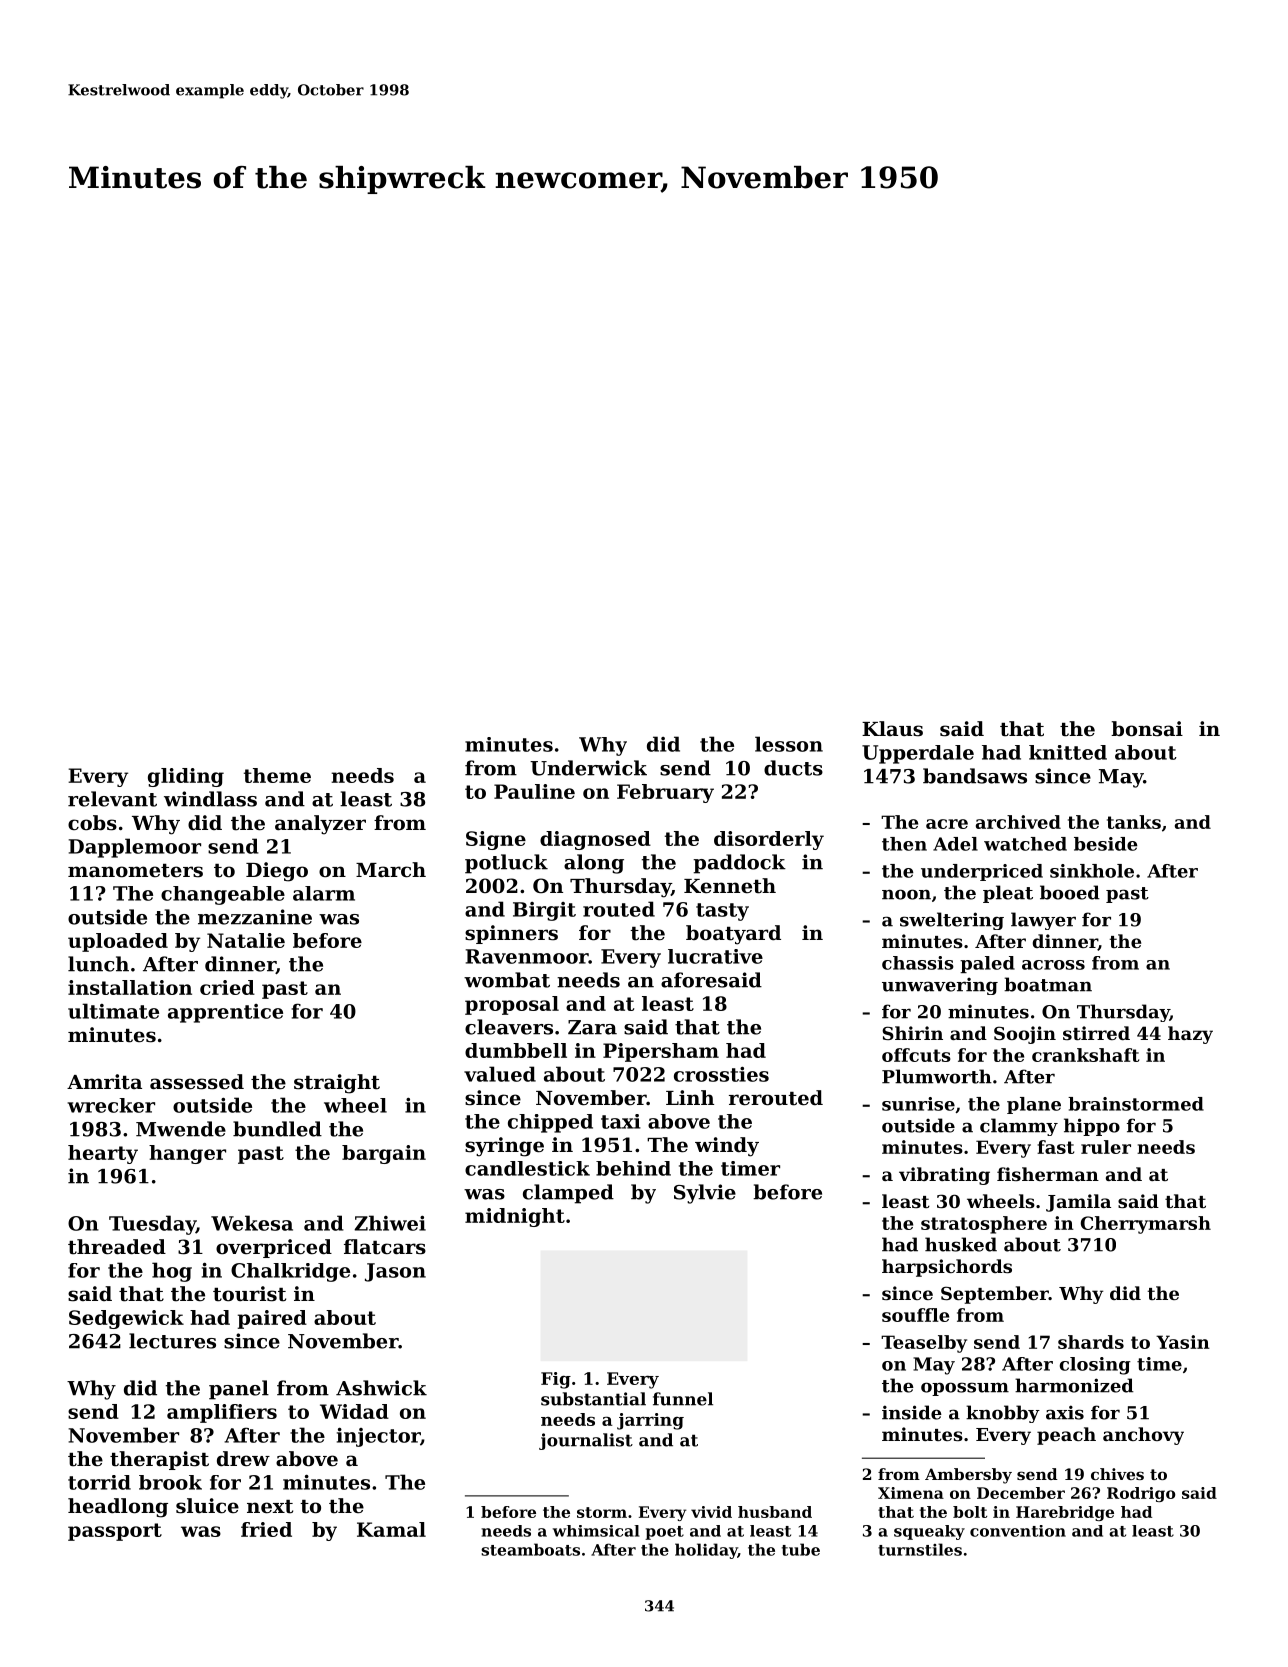 The height and width of the image is (1667, 1288). I want to click on headlong, so click(118, 1508).
